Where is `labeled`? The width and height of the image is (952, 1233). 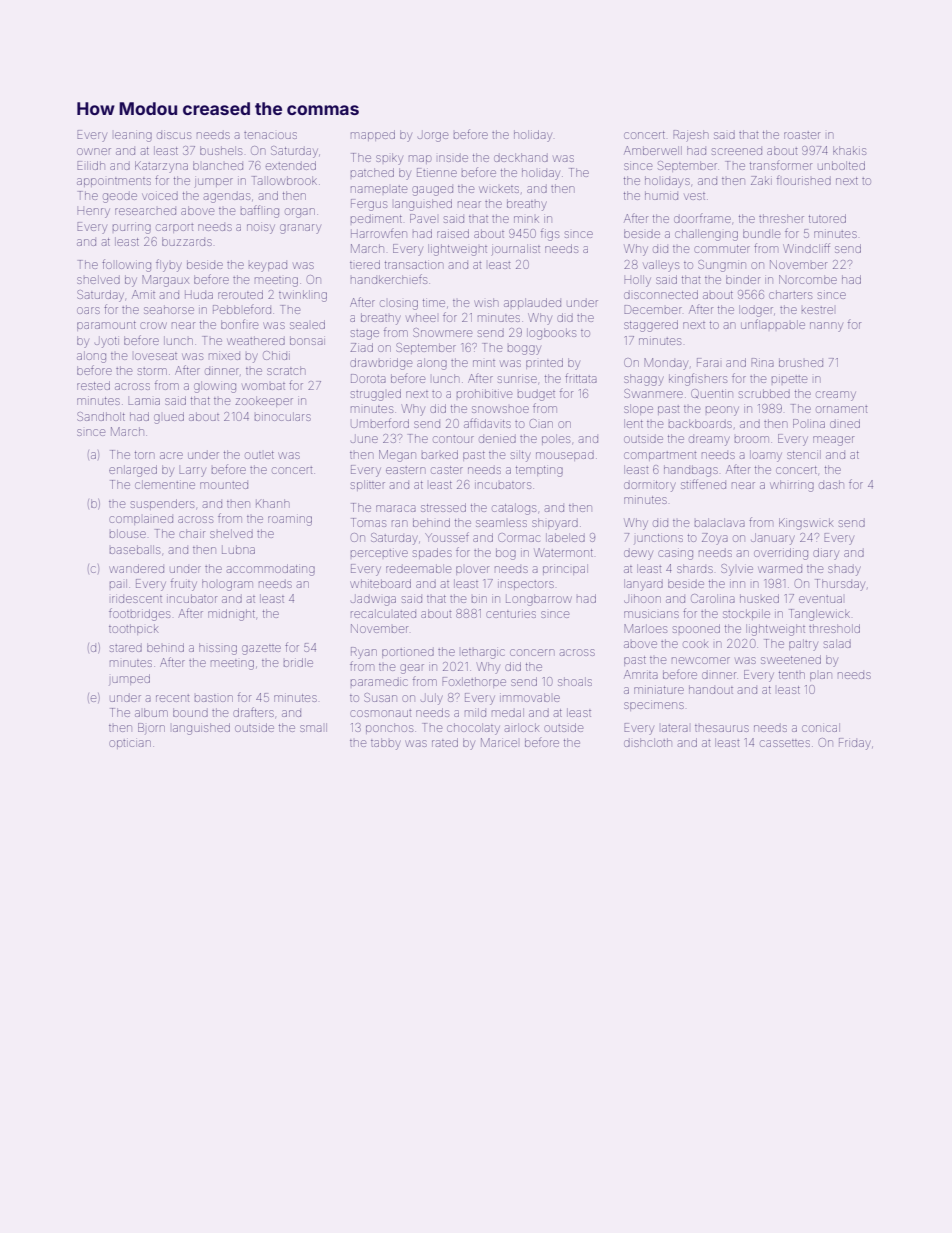
labeled is located at coordinates (565, 537).
